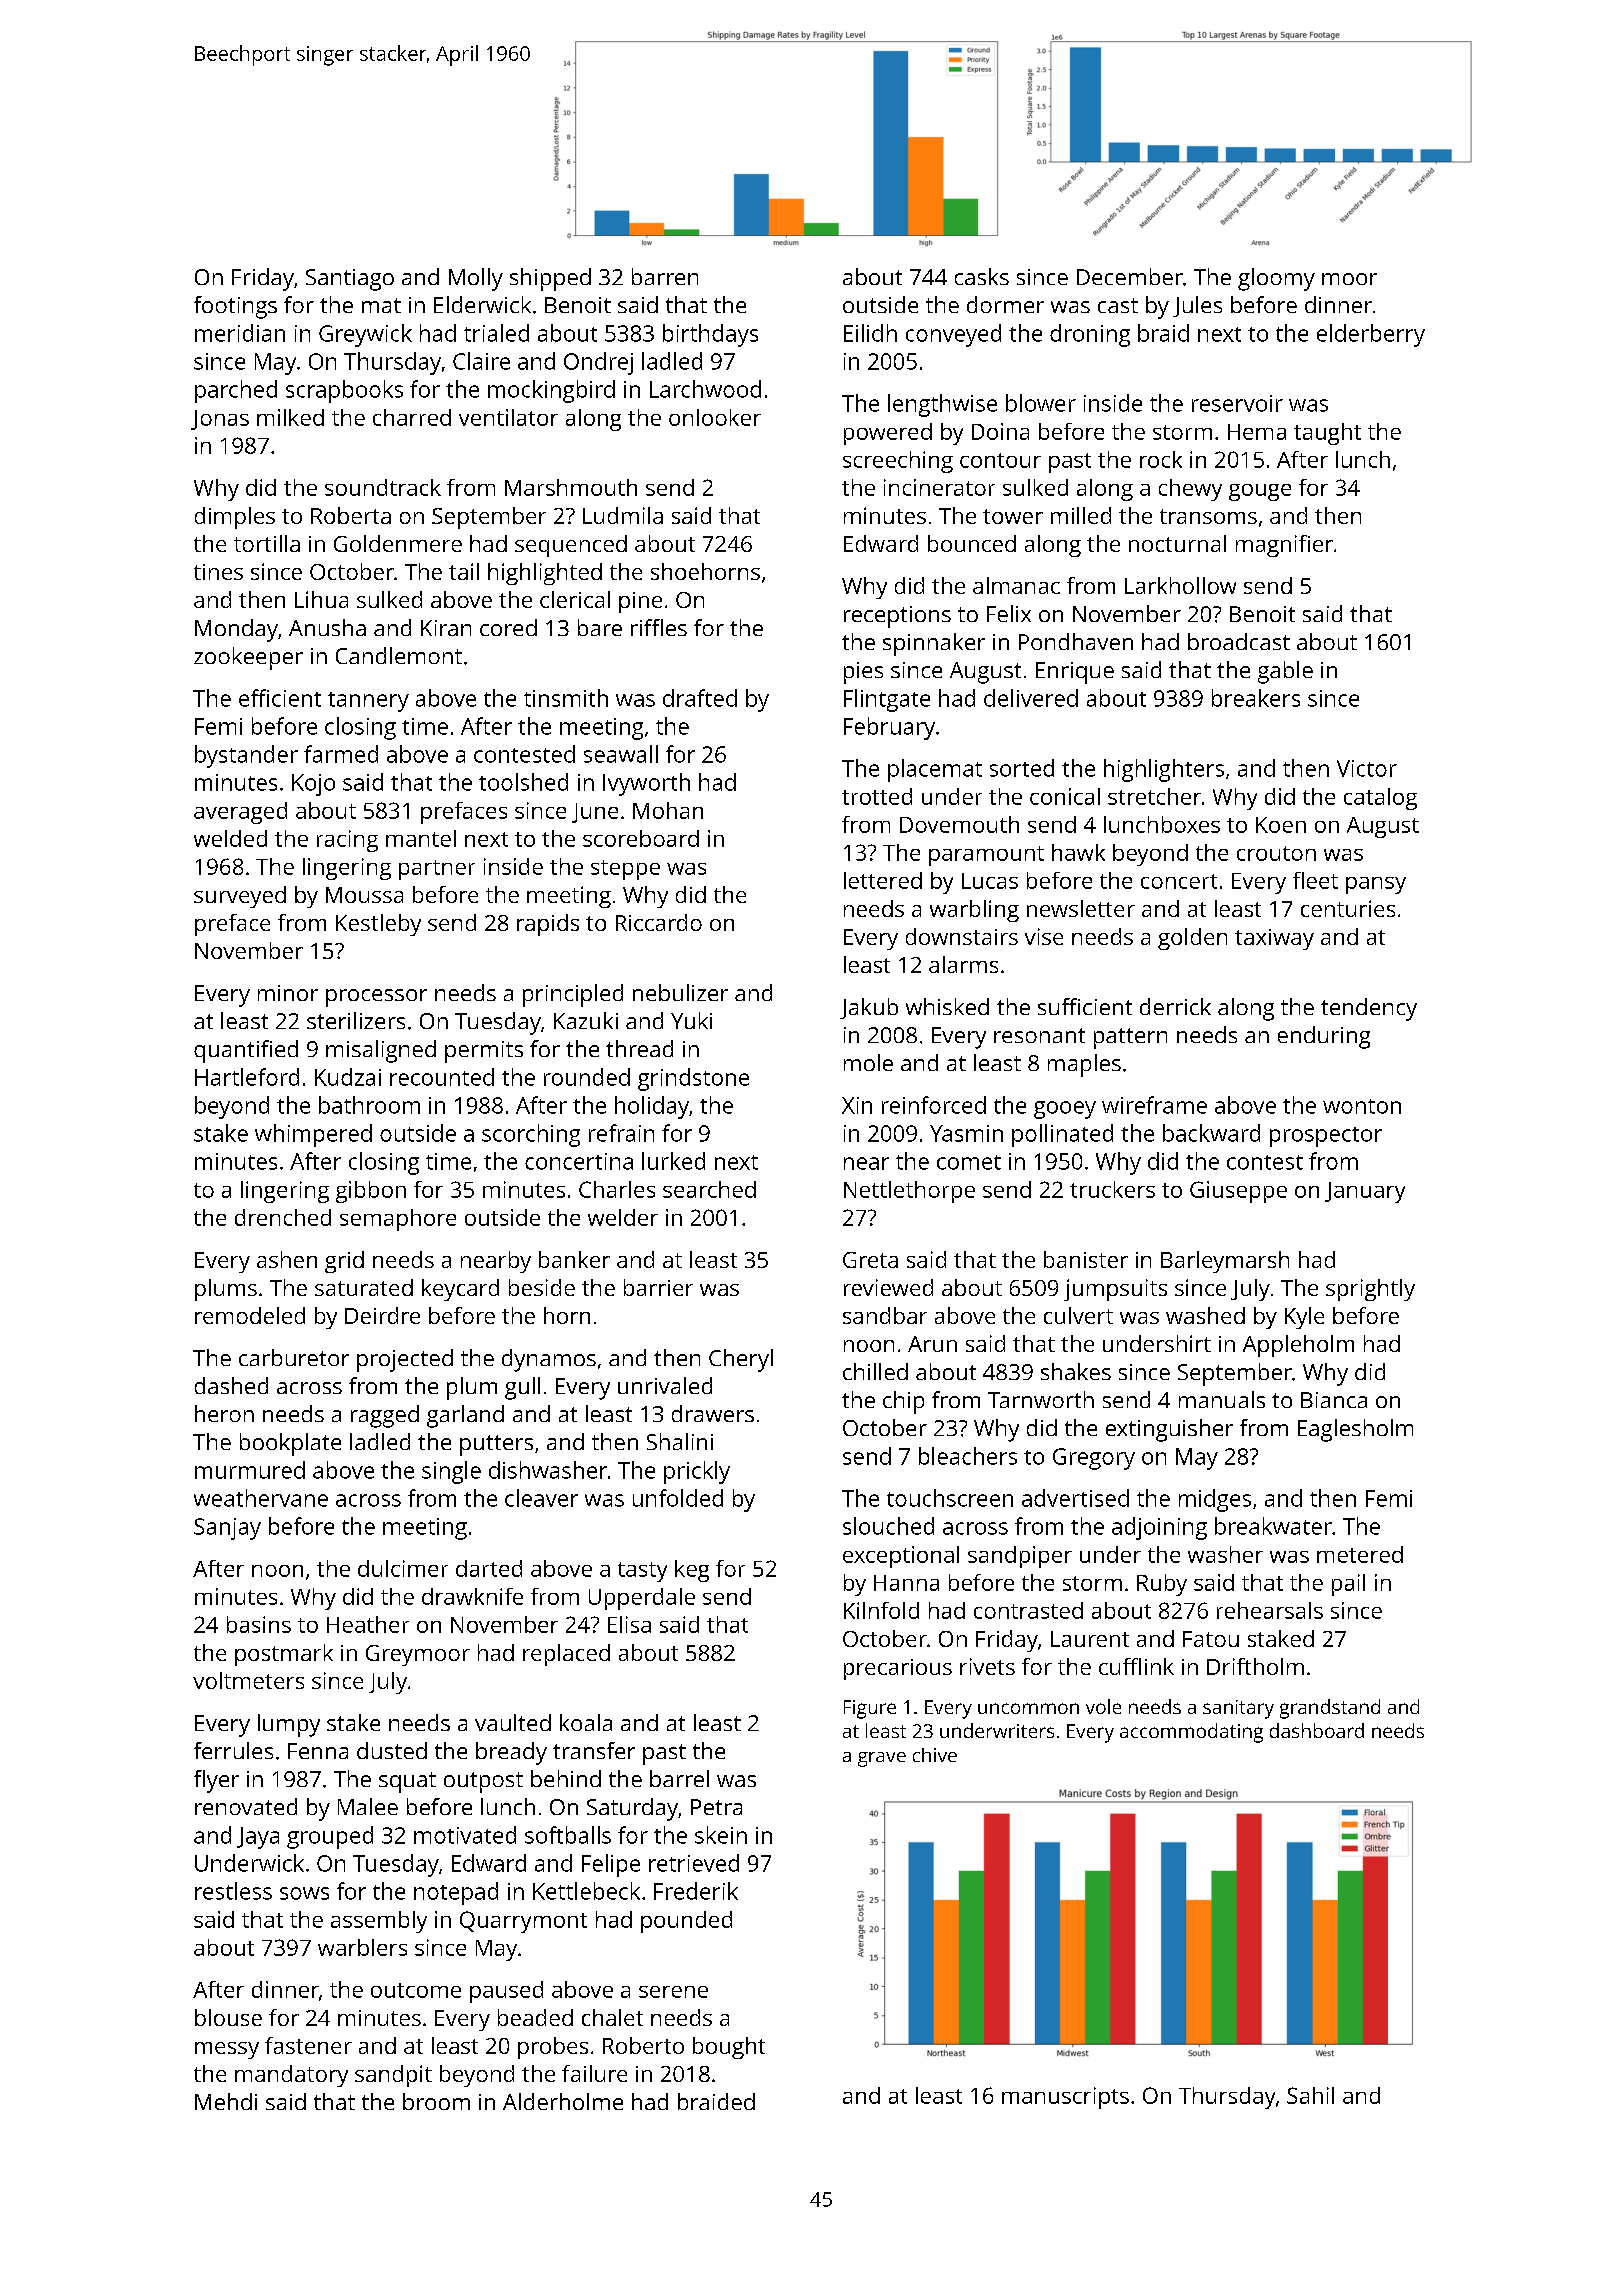 This screenshot has height=2292, width=1620. I want to click on paramount, so click(986, 856).
